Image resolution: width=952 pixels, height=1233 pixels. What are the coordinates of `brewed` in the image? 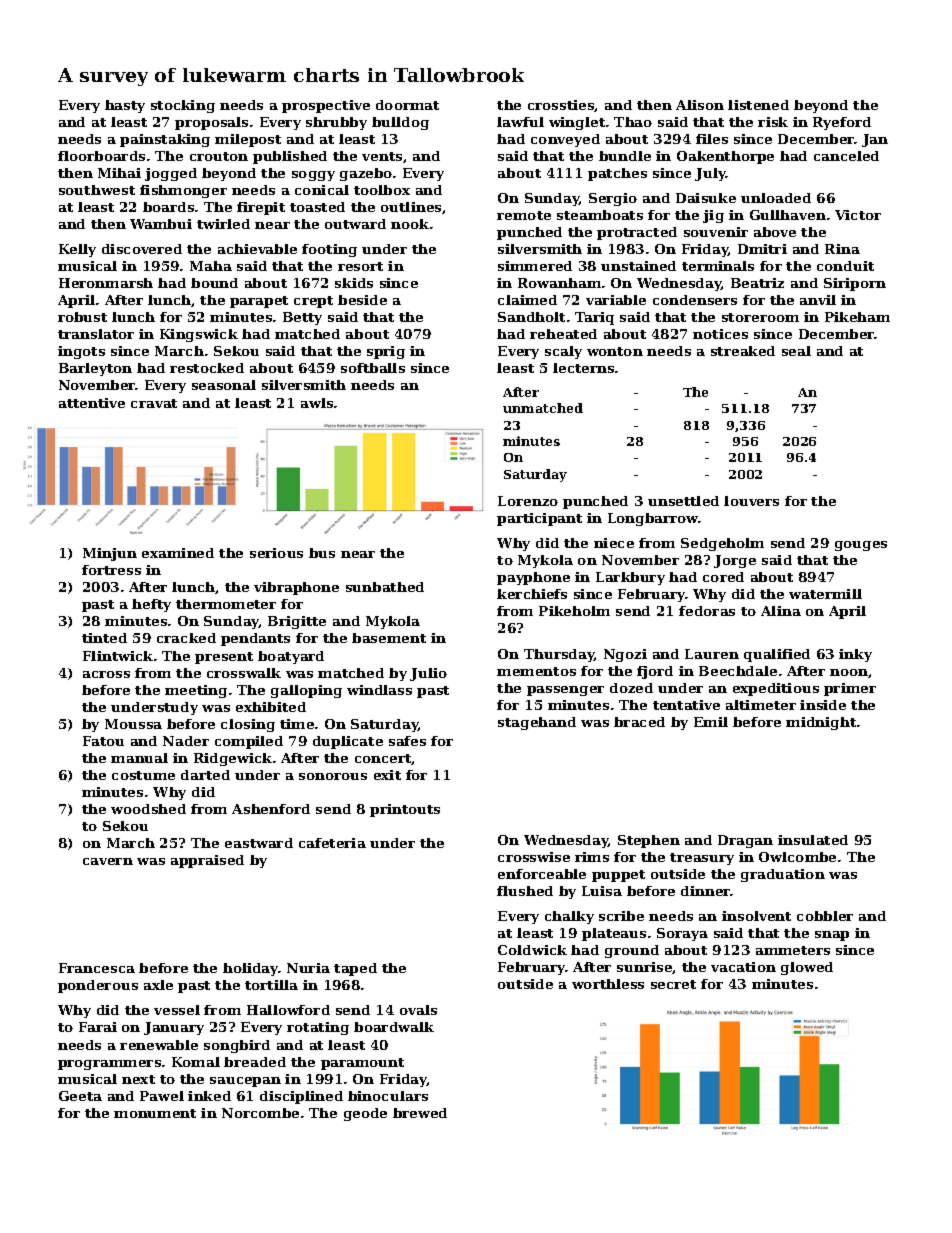 It's located at (420, 1113).
